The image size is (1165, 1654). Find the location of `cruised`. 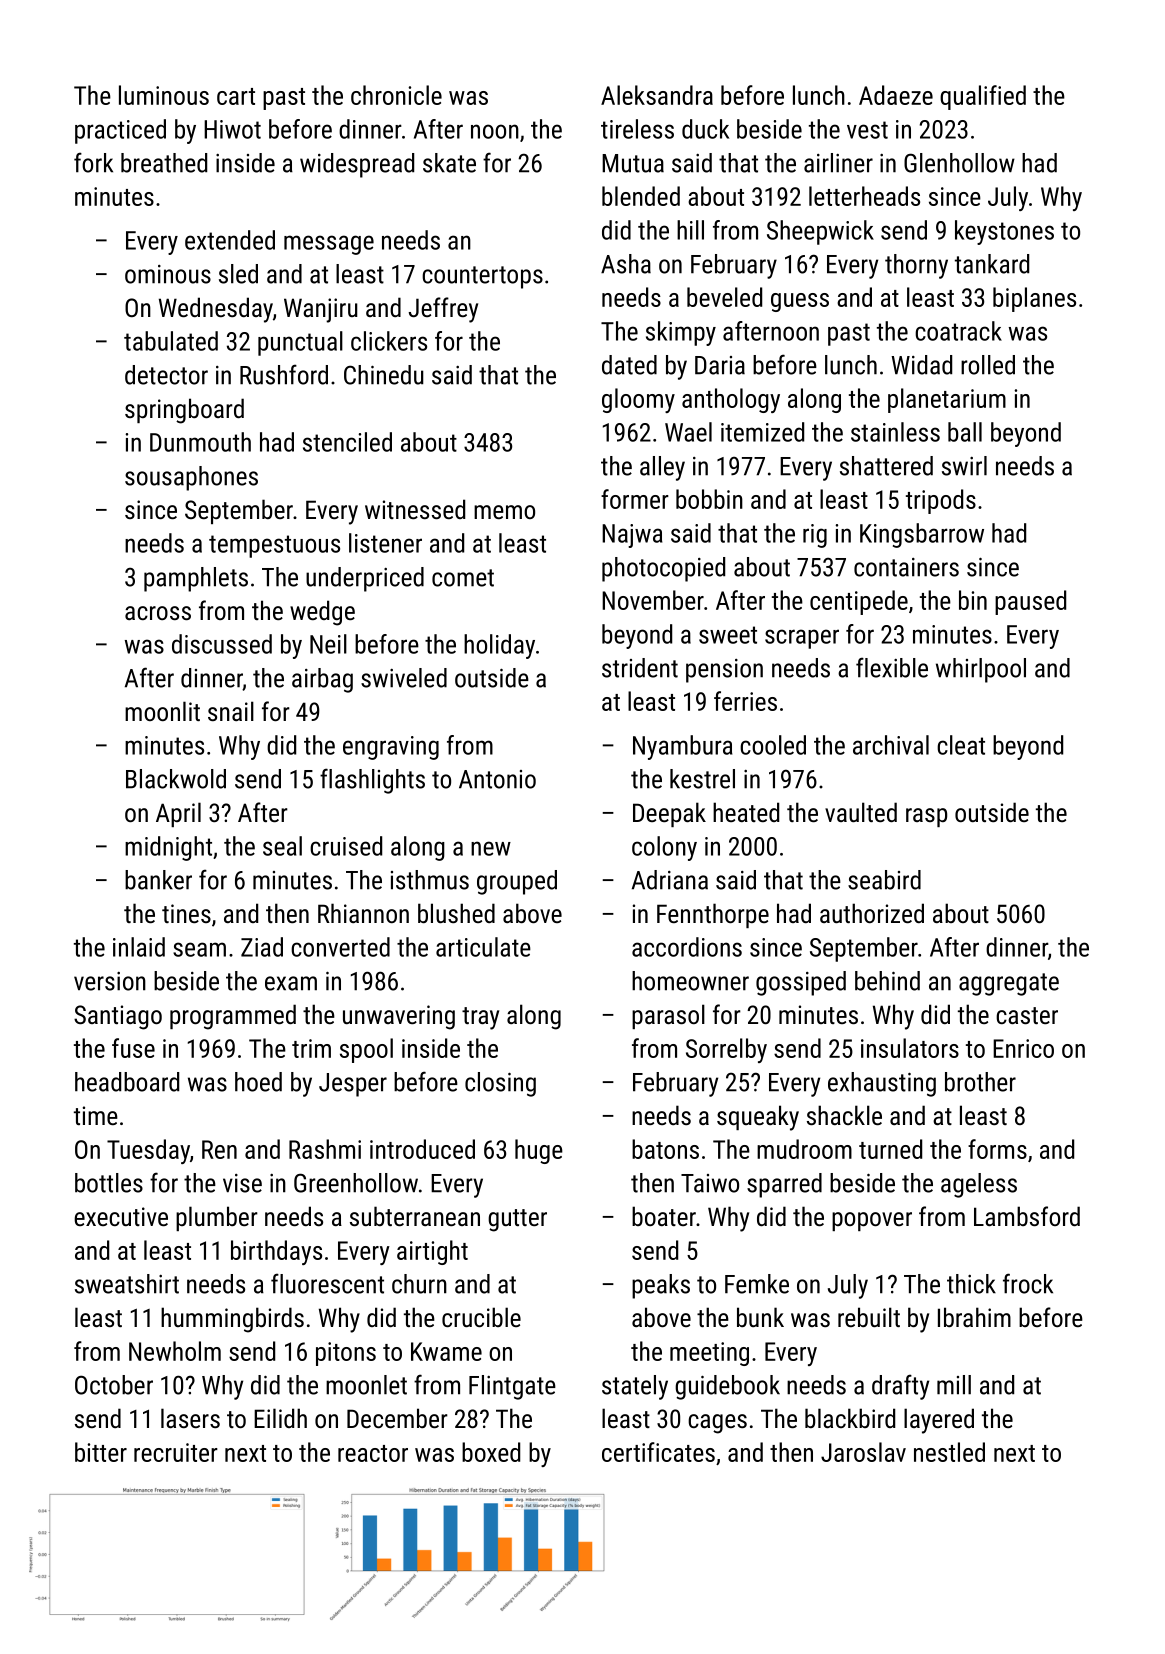

cruised is located at coordinates (346, 846).
